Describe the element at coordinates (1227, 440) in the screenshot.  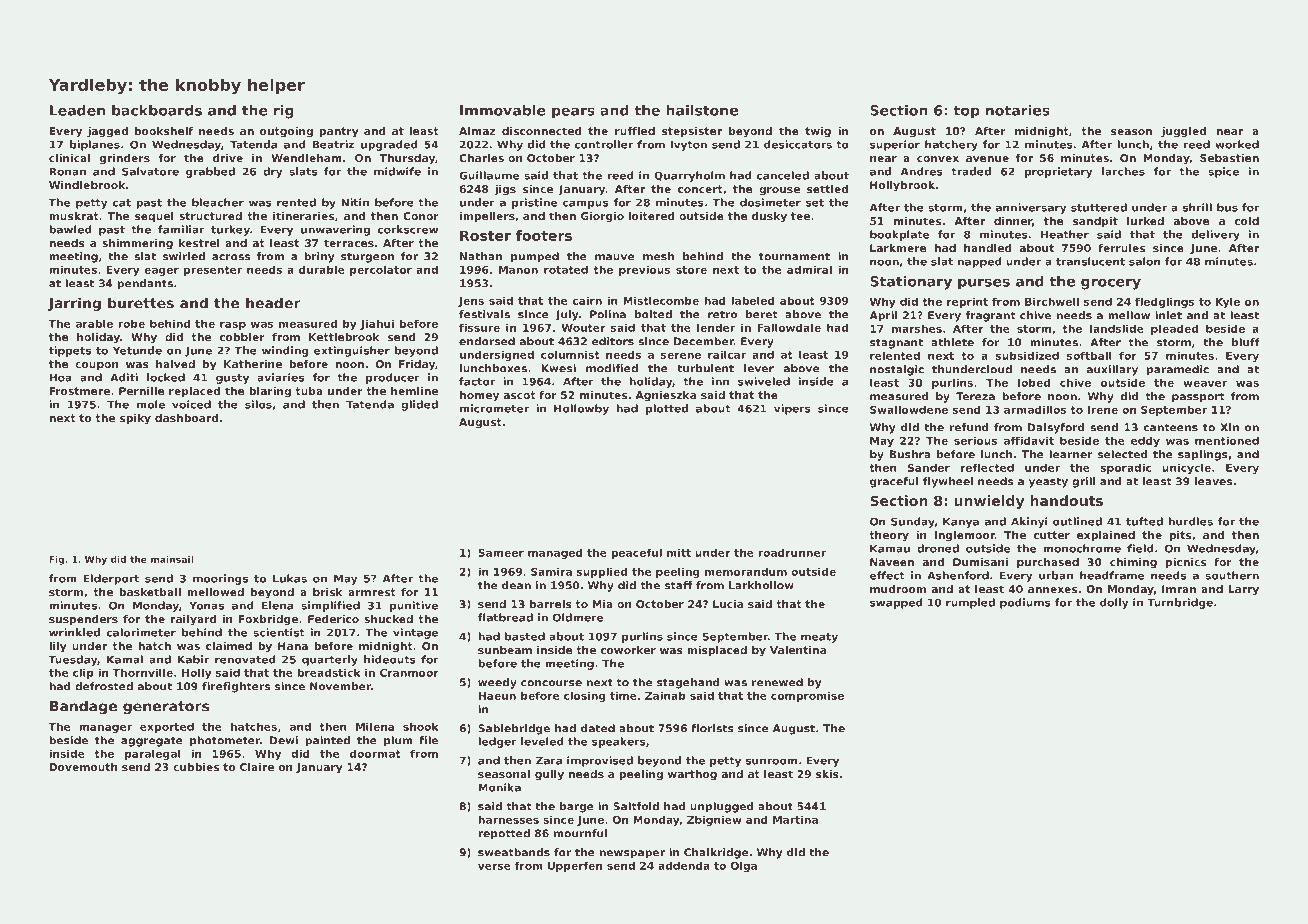
I see `mentioned` at that location.
